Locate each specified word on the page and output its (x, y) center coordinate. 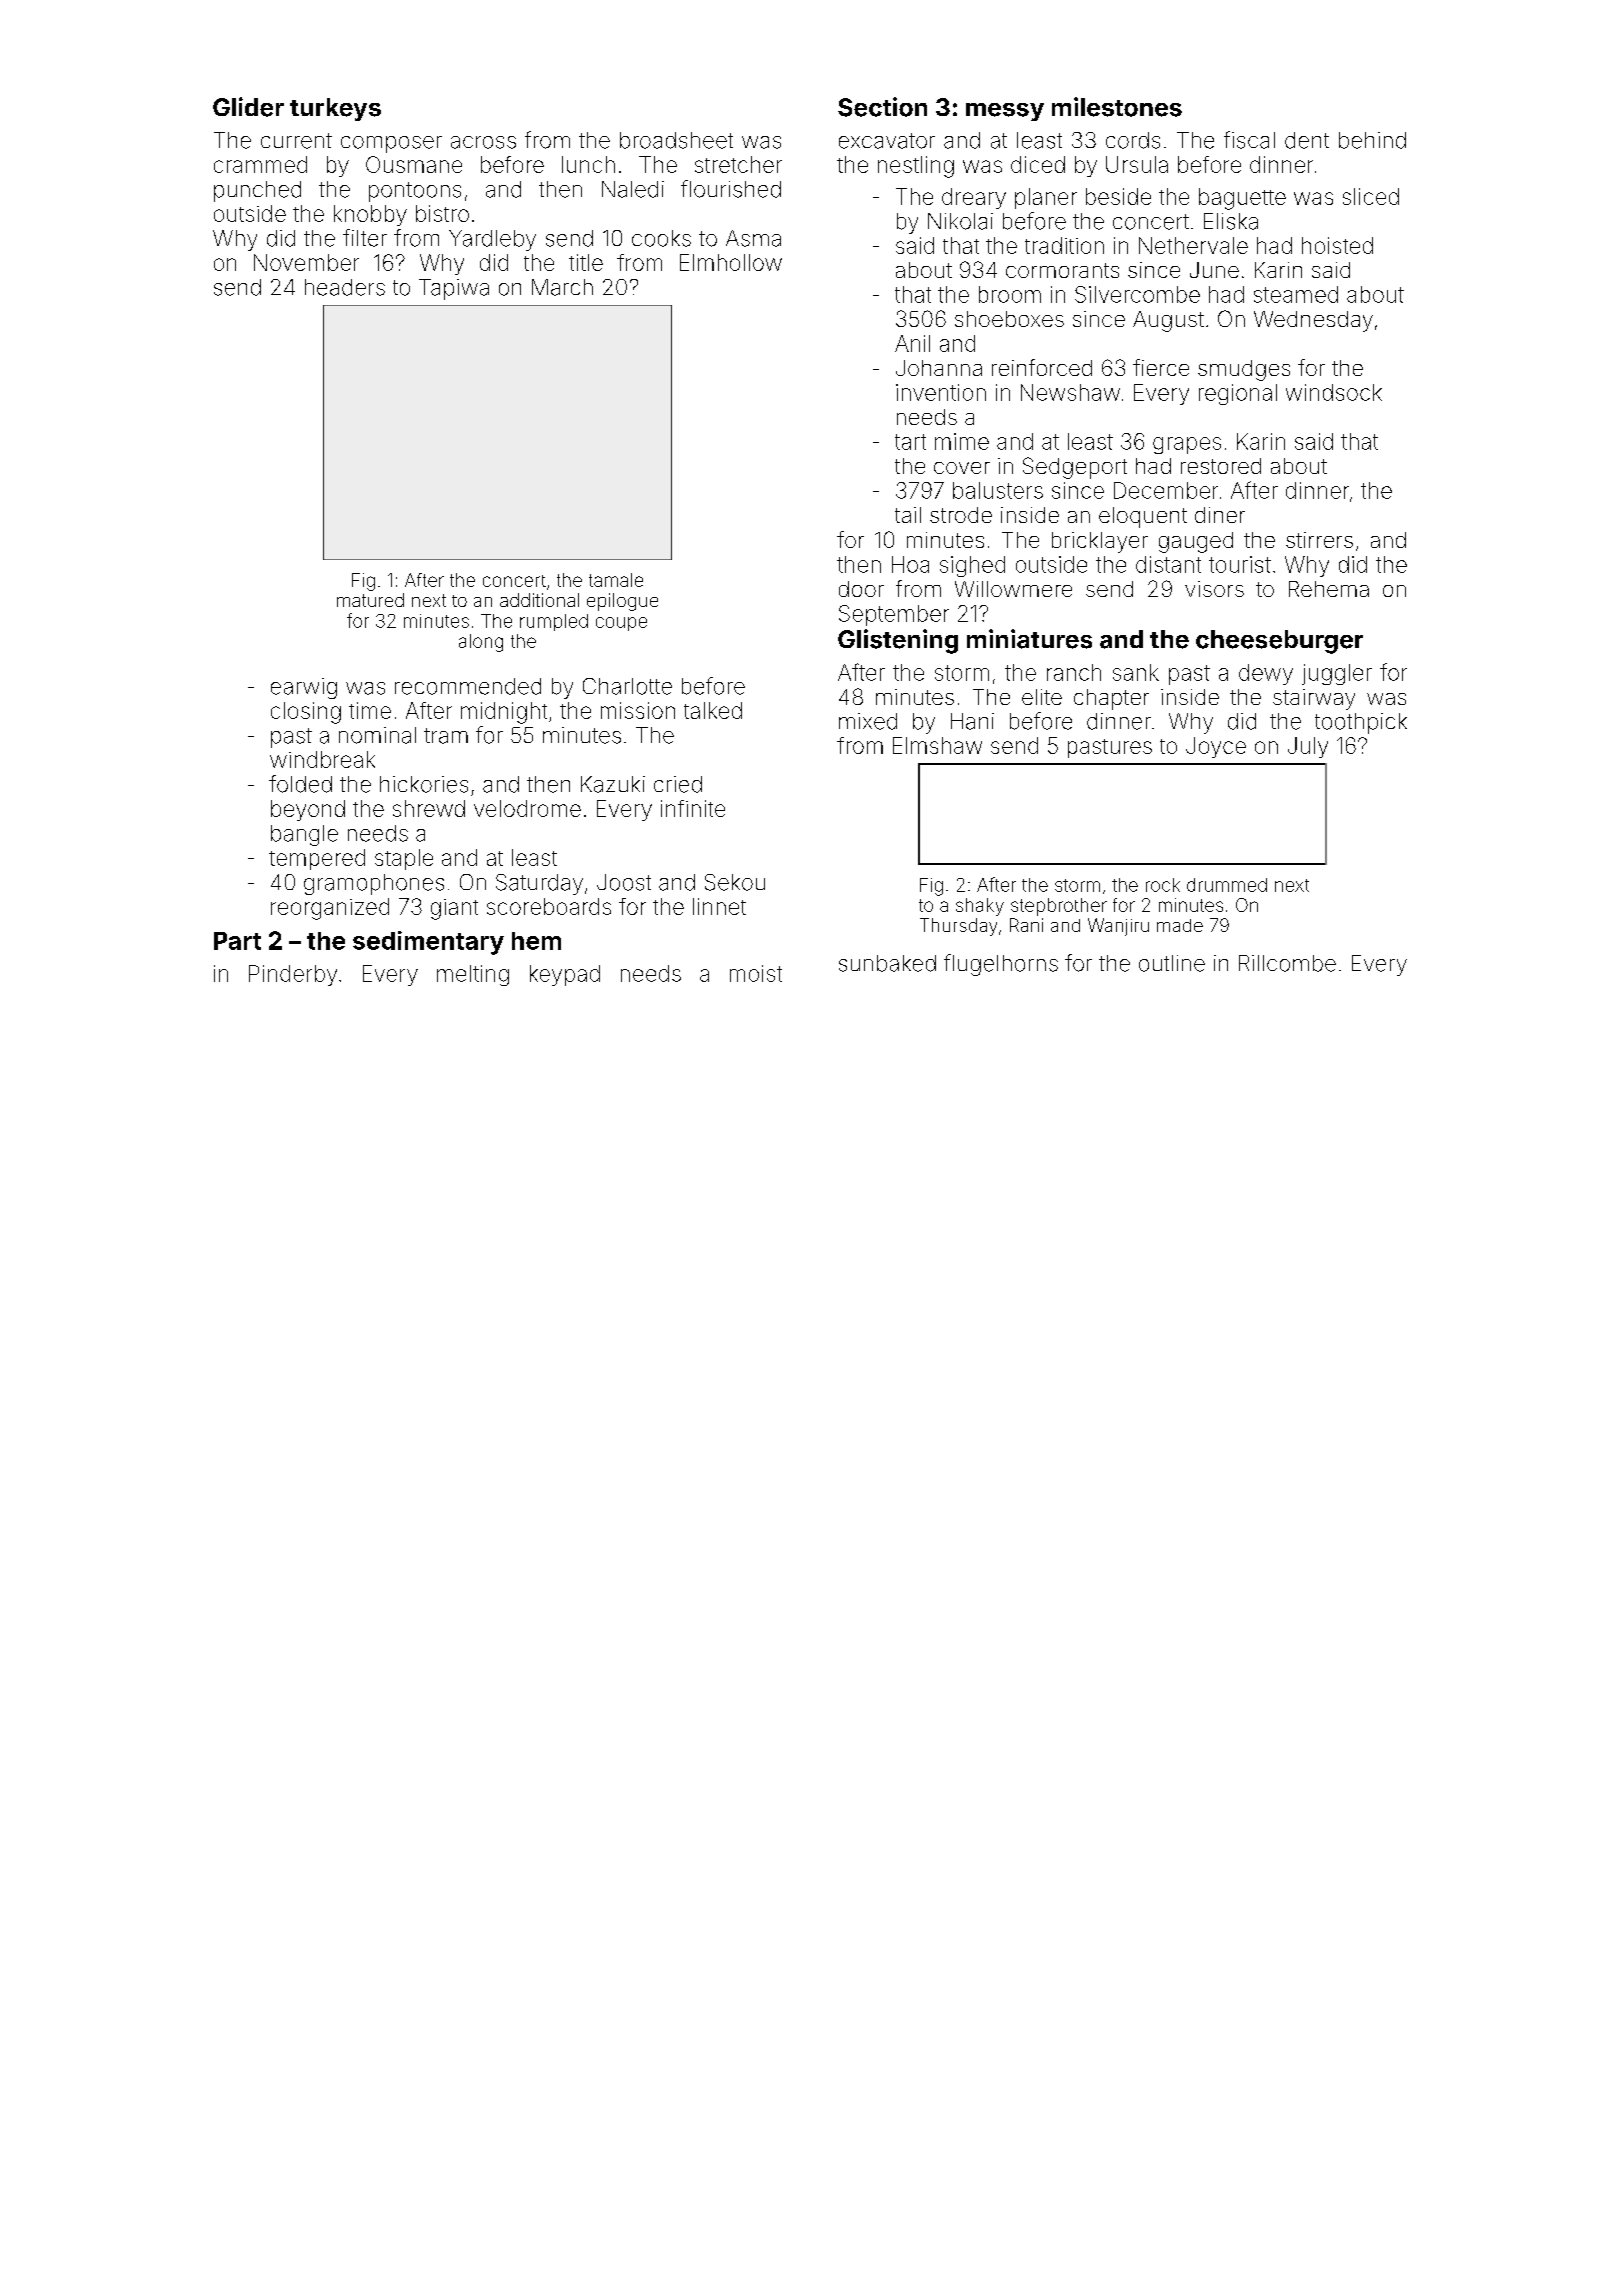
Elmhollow (731, 262)
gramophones (374, 884)
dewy (1266, 674)
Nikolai (960, 221)
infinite (693, 808)
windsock (1334, 392)
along (481, 643)
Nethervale (1193, 245)
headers (345, 287)
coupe (621, 624)
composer (391, 144)
